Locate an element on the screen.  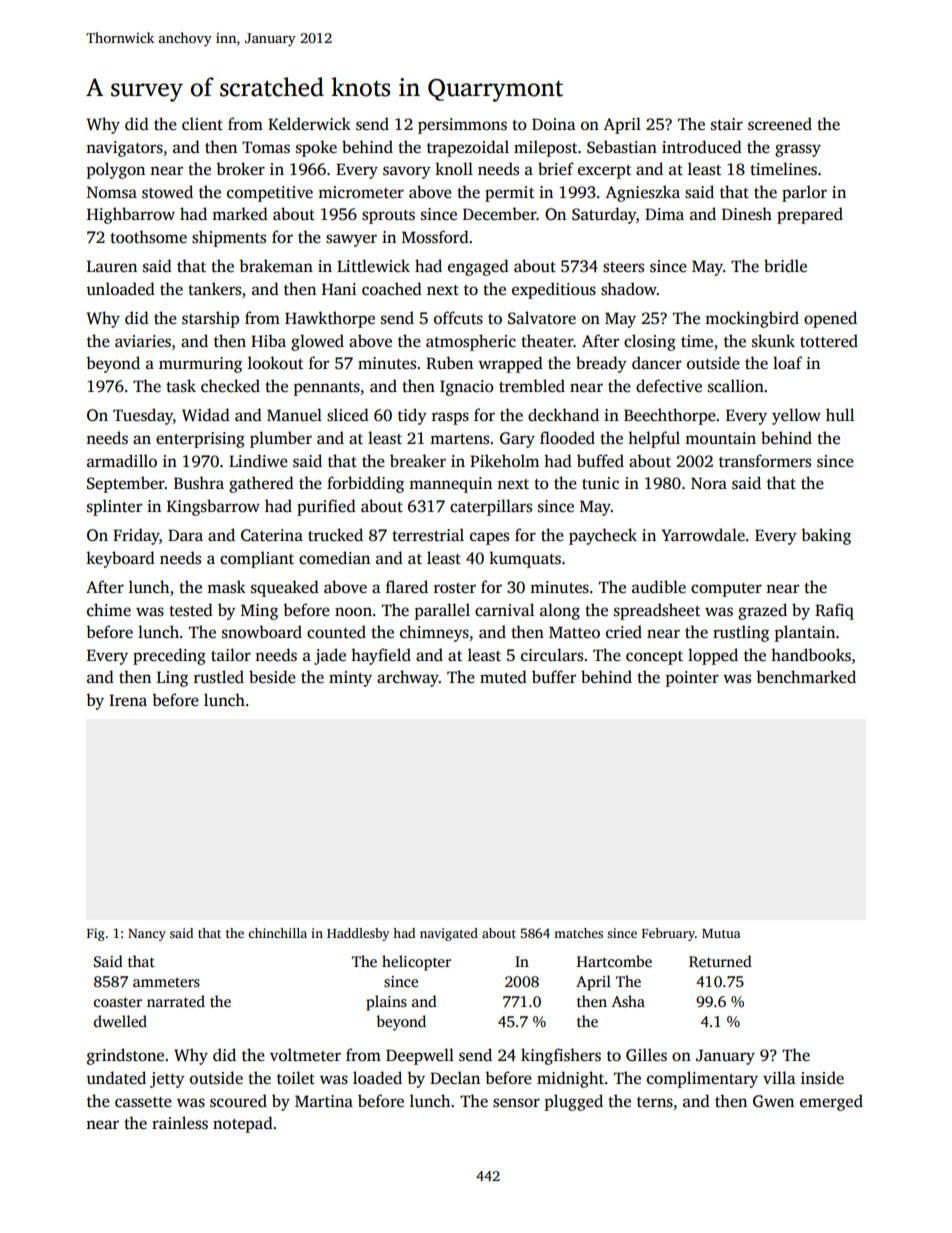
Haddlesby is located at coordinates (358, 934).
